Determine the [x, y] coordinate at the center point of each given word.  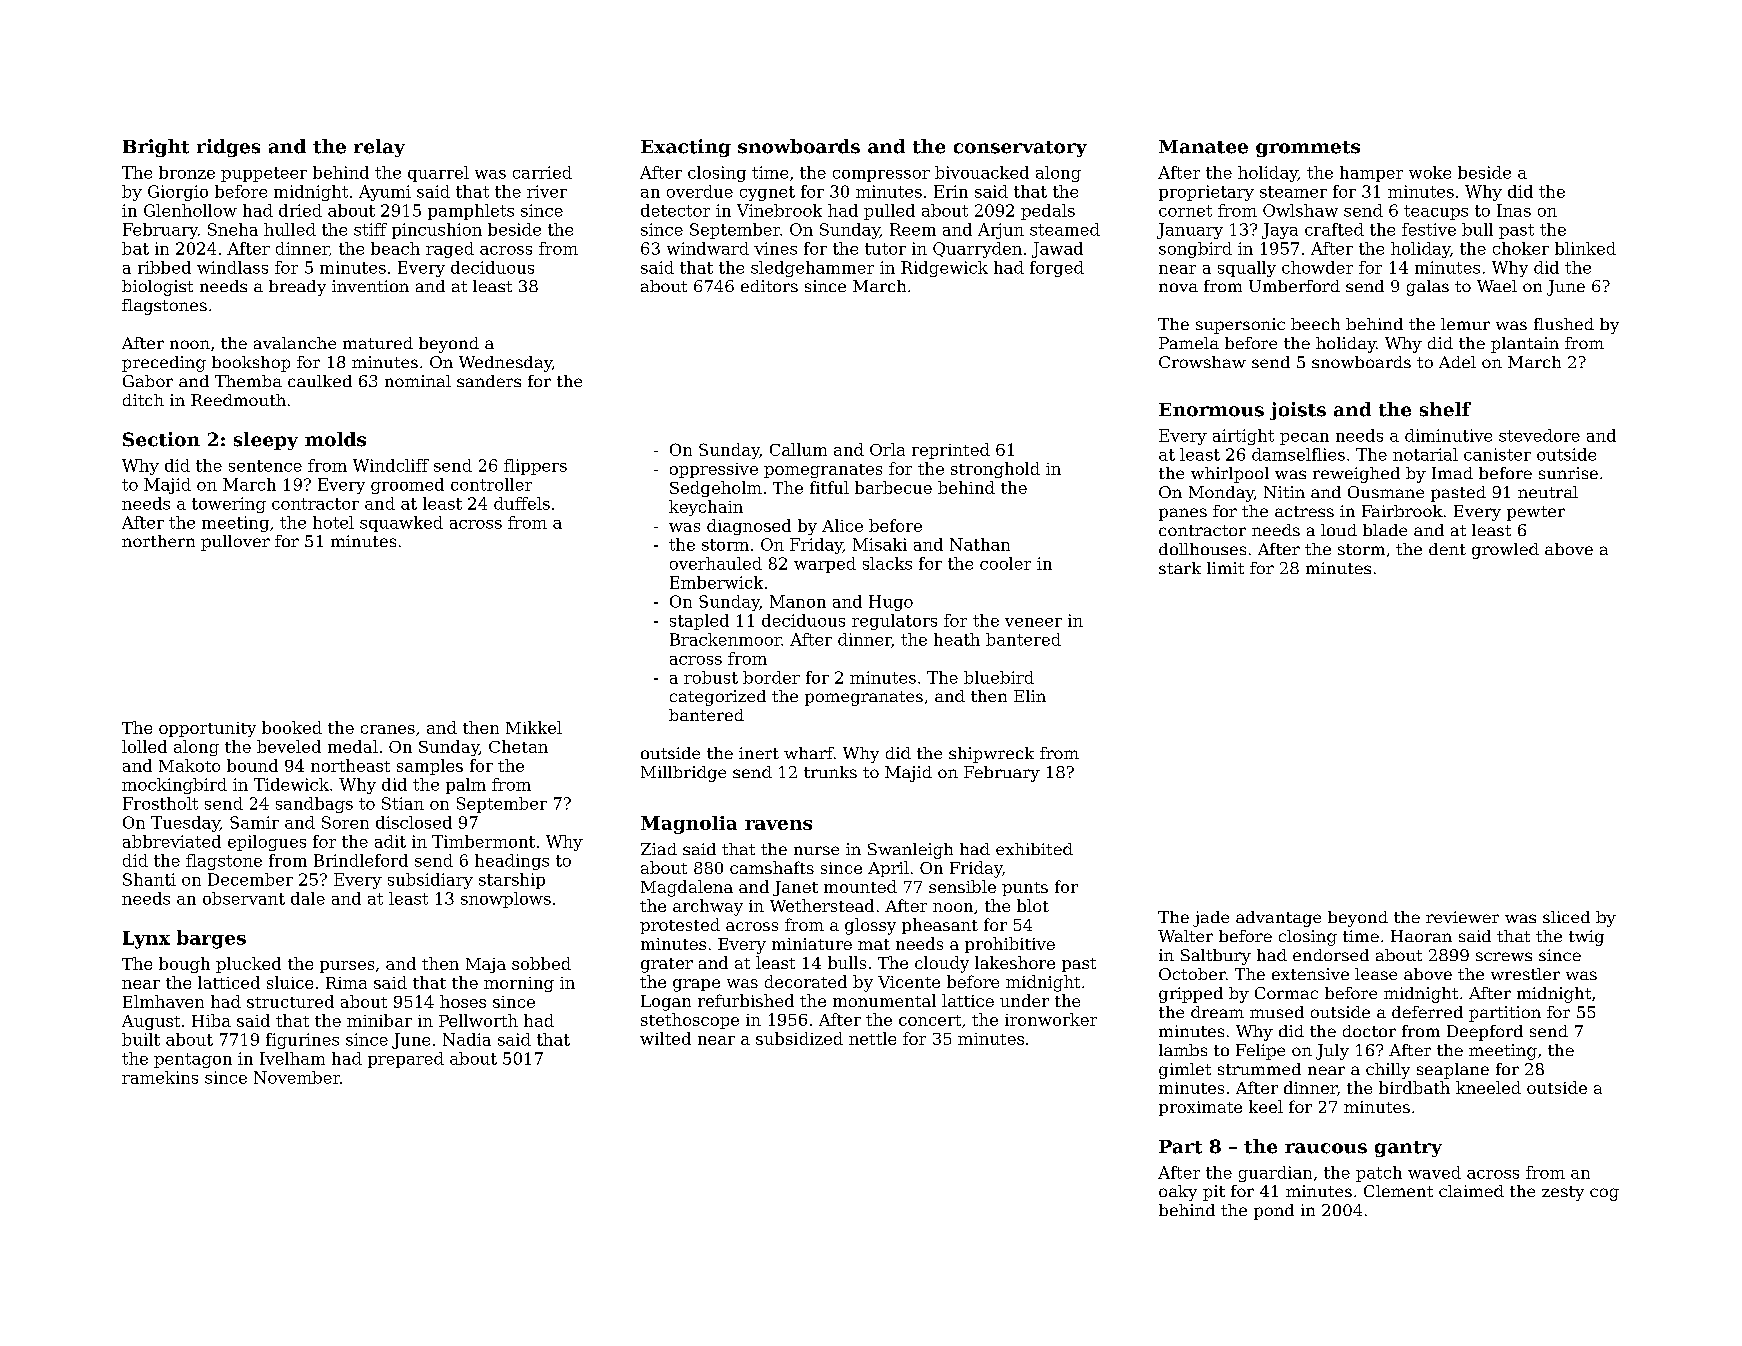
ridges [228, 148]
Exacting [686, 148]
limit [1225, 568]
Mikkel [534, 727]
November [297, 1077]
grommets [1308, 149]
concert [930, 1020]
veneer [1033, 622]
